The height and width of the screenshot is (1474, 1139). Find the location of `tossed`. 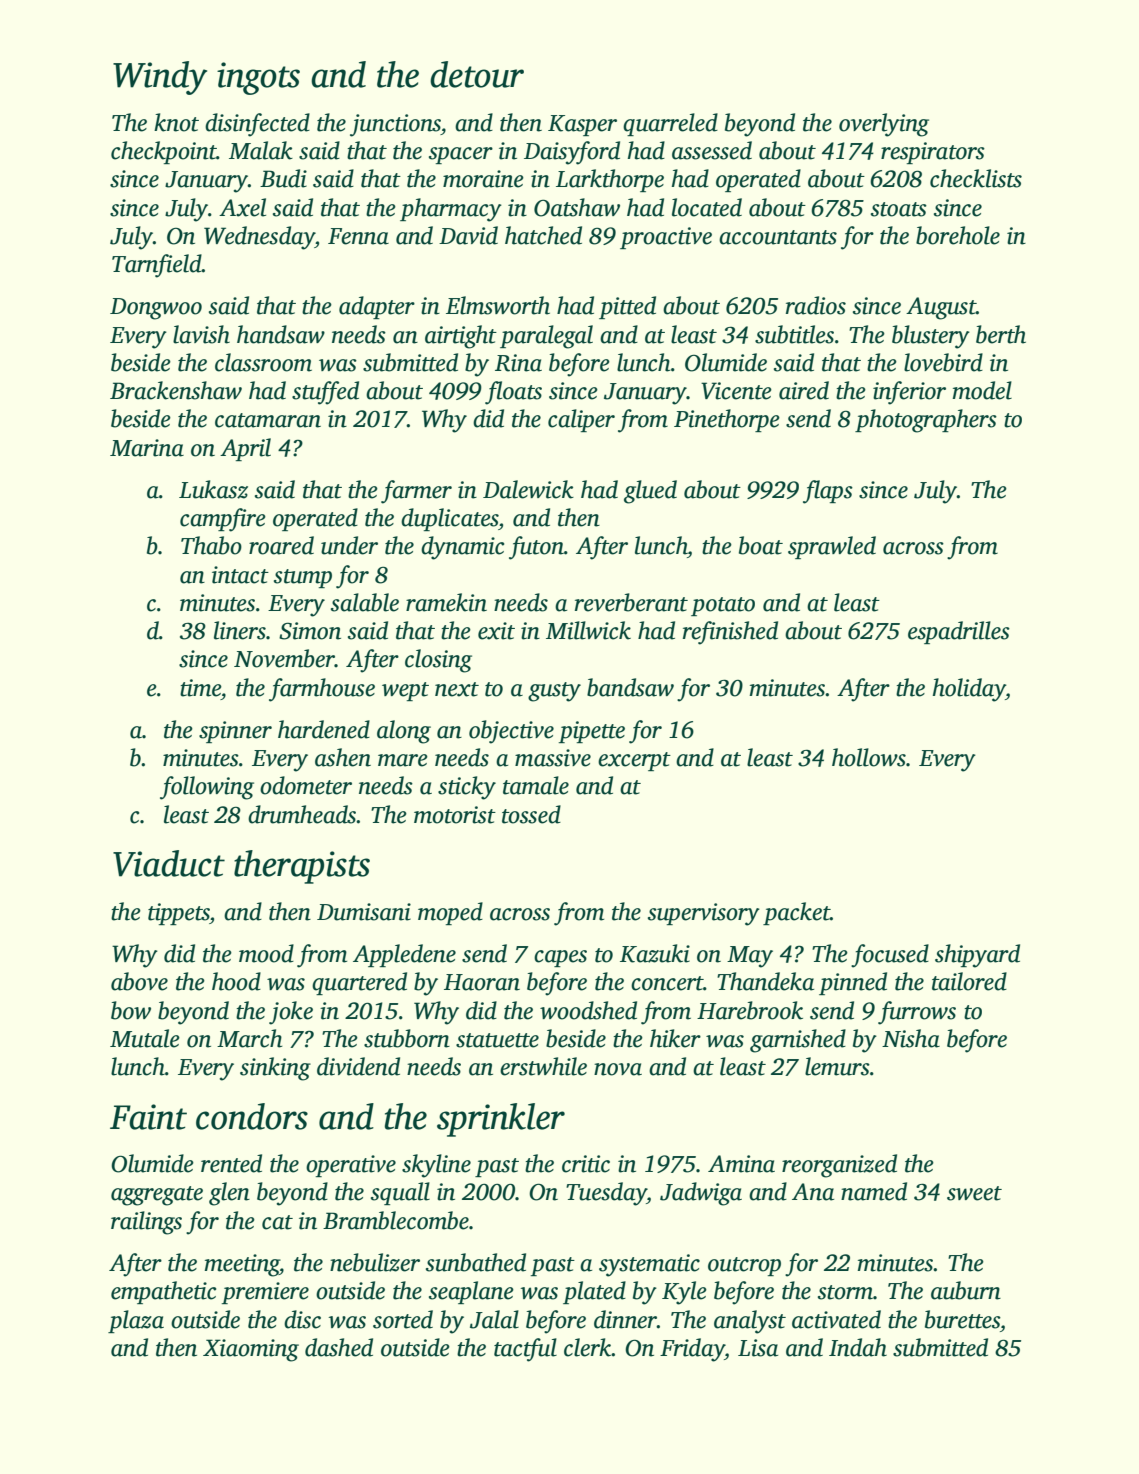

tossed is located at coordinates (531, 814).
